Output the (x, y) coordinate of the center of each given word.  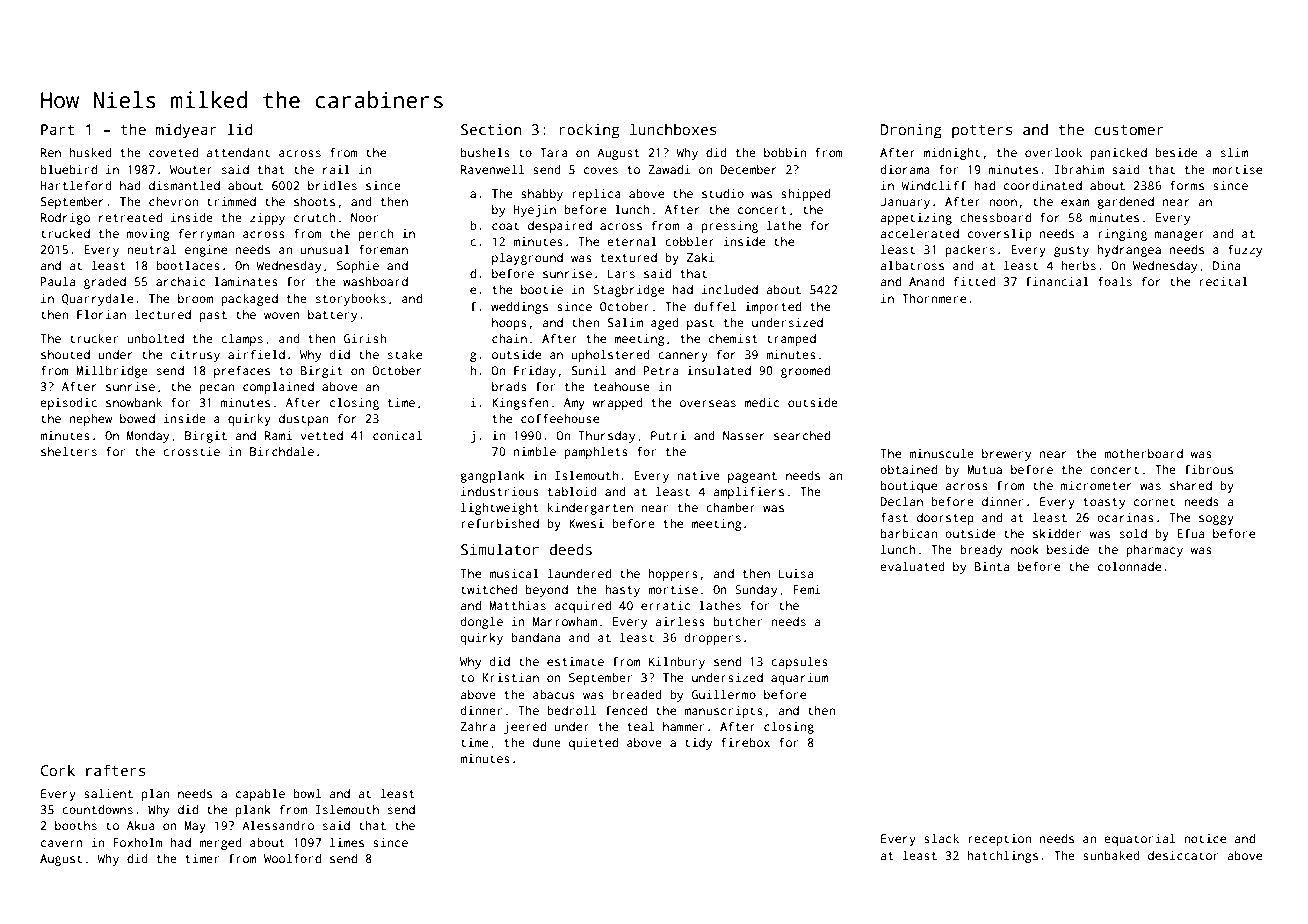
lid (240, 129)
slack (941, 838)
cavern (62, 843)
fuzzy (1245, 251)
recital (1223, 281)
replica (596, 195)
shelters (69, 451)
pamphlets (596, 453)
